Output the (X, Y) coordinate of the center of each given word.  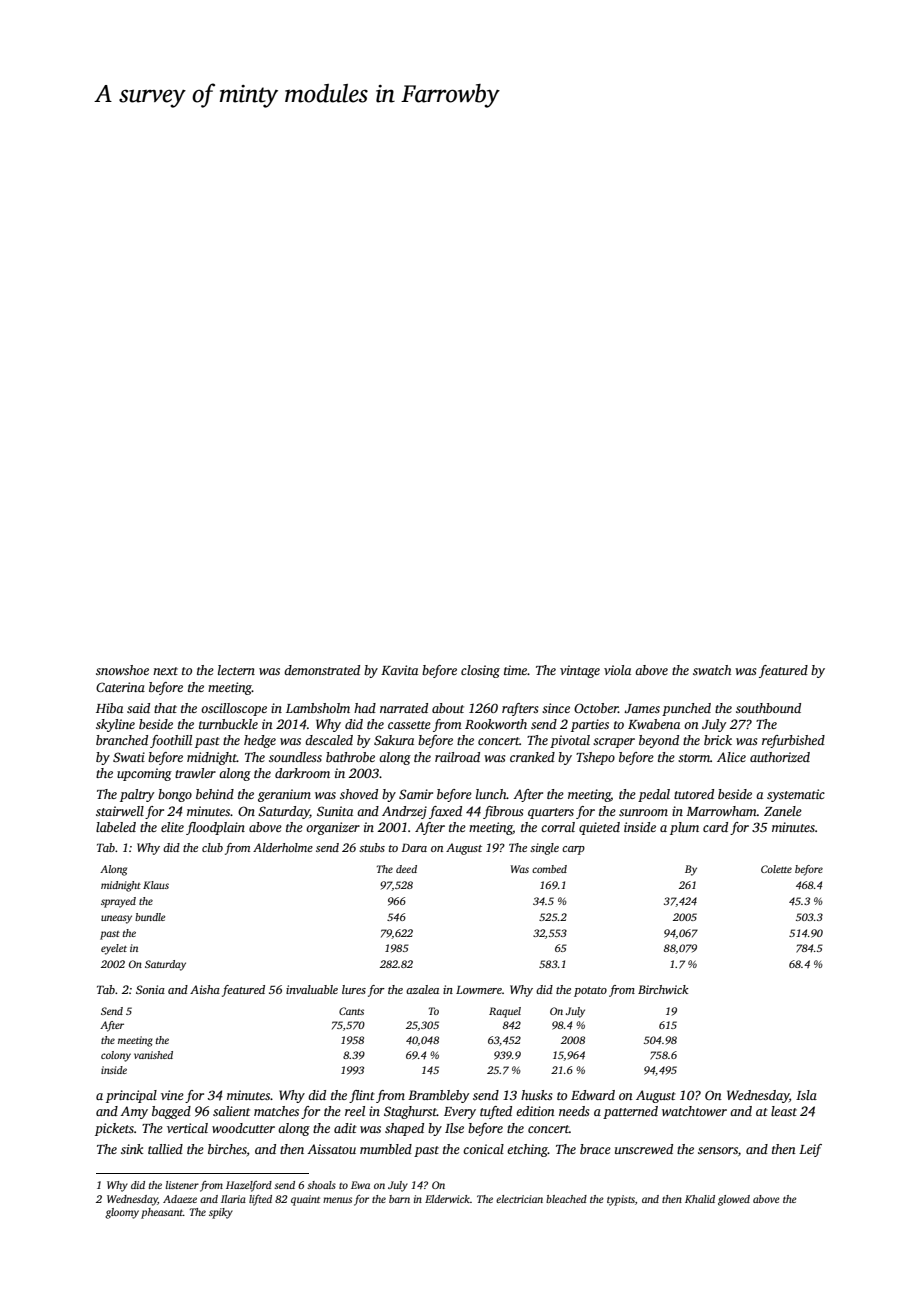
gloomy (122, 1213)
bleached (566, 1199)
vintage (580, 671)
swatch (712, 670)
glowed (734, 1200)
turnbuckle (228, 724)
